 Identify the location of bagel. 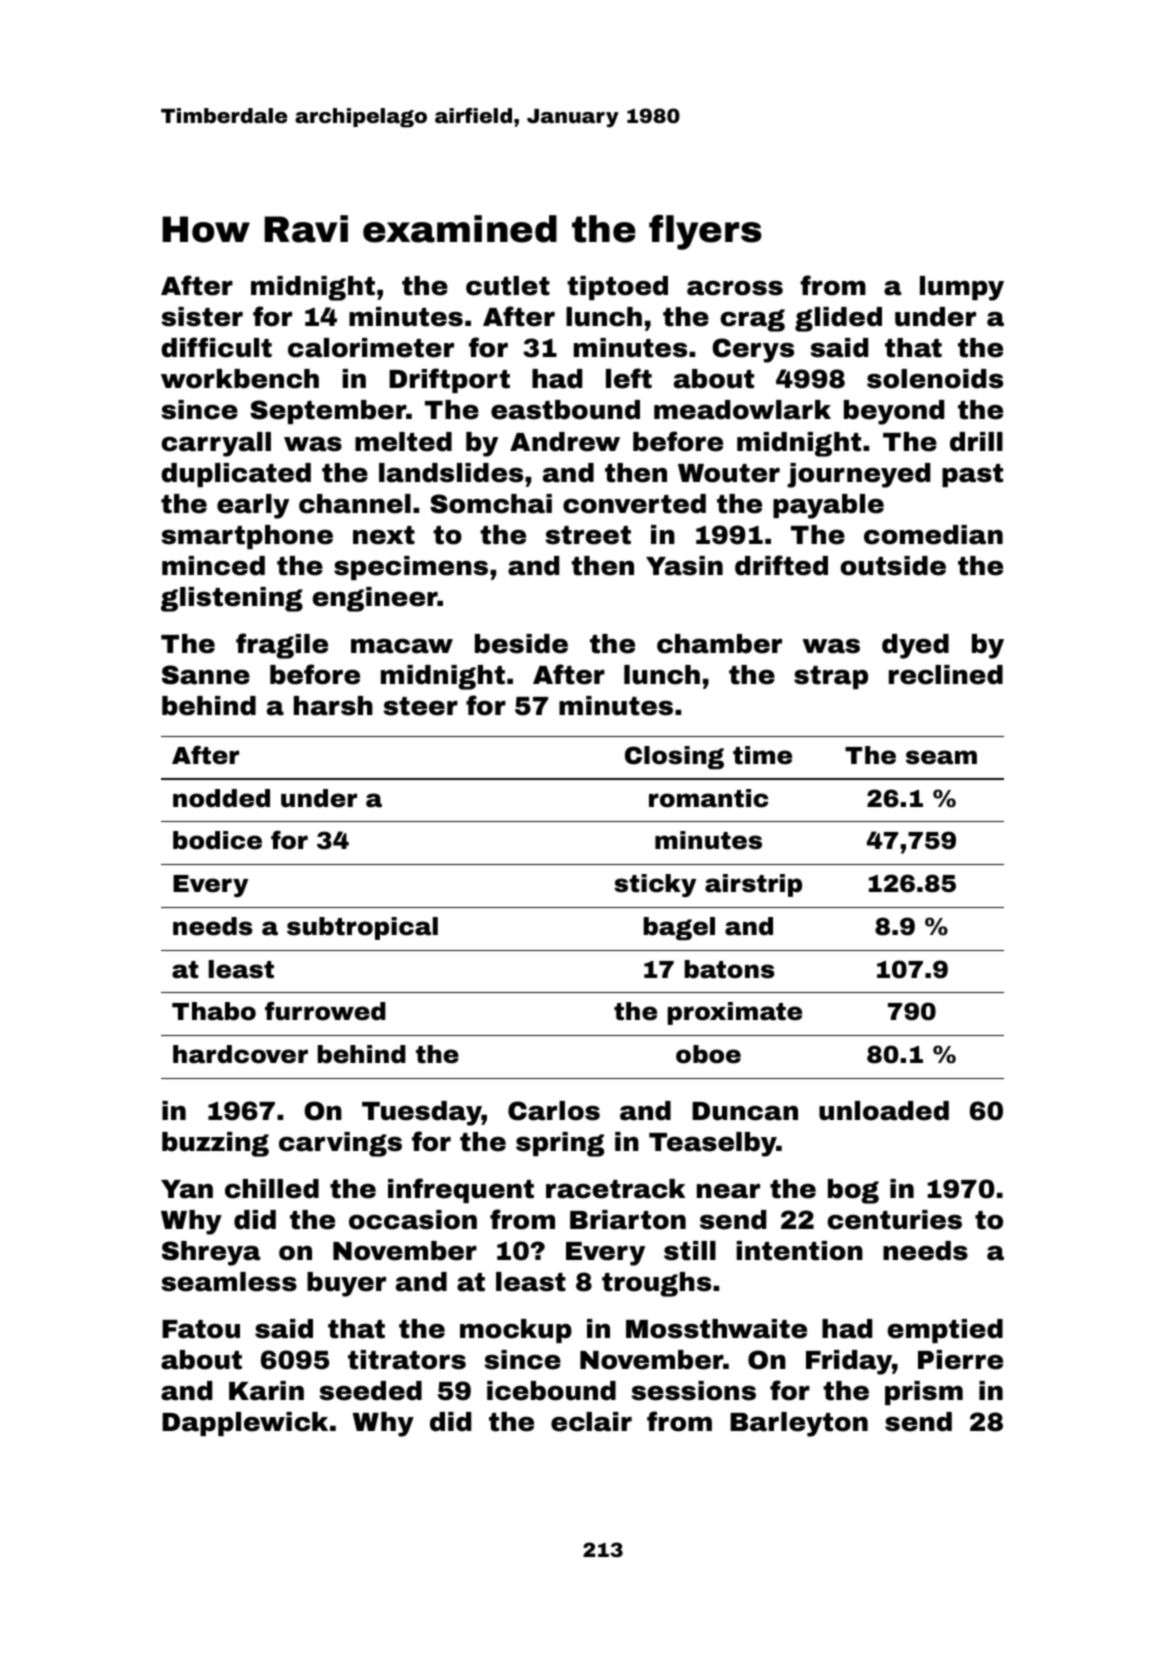
(679, 928).
